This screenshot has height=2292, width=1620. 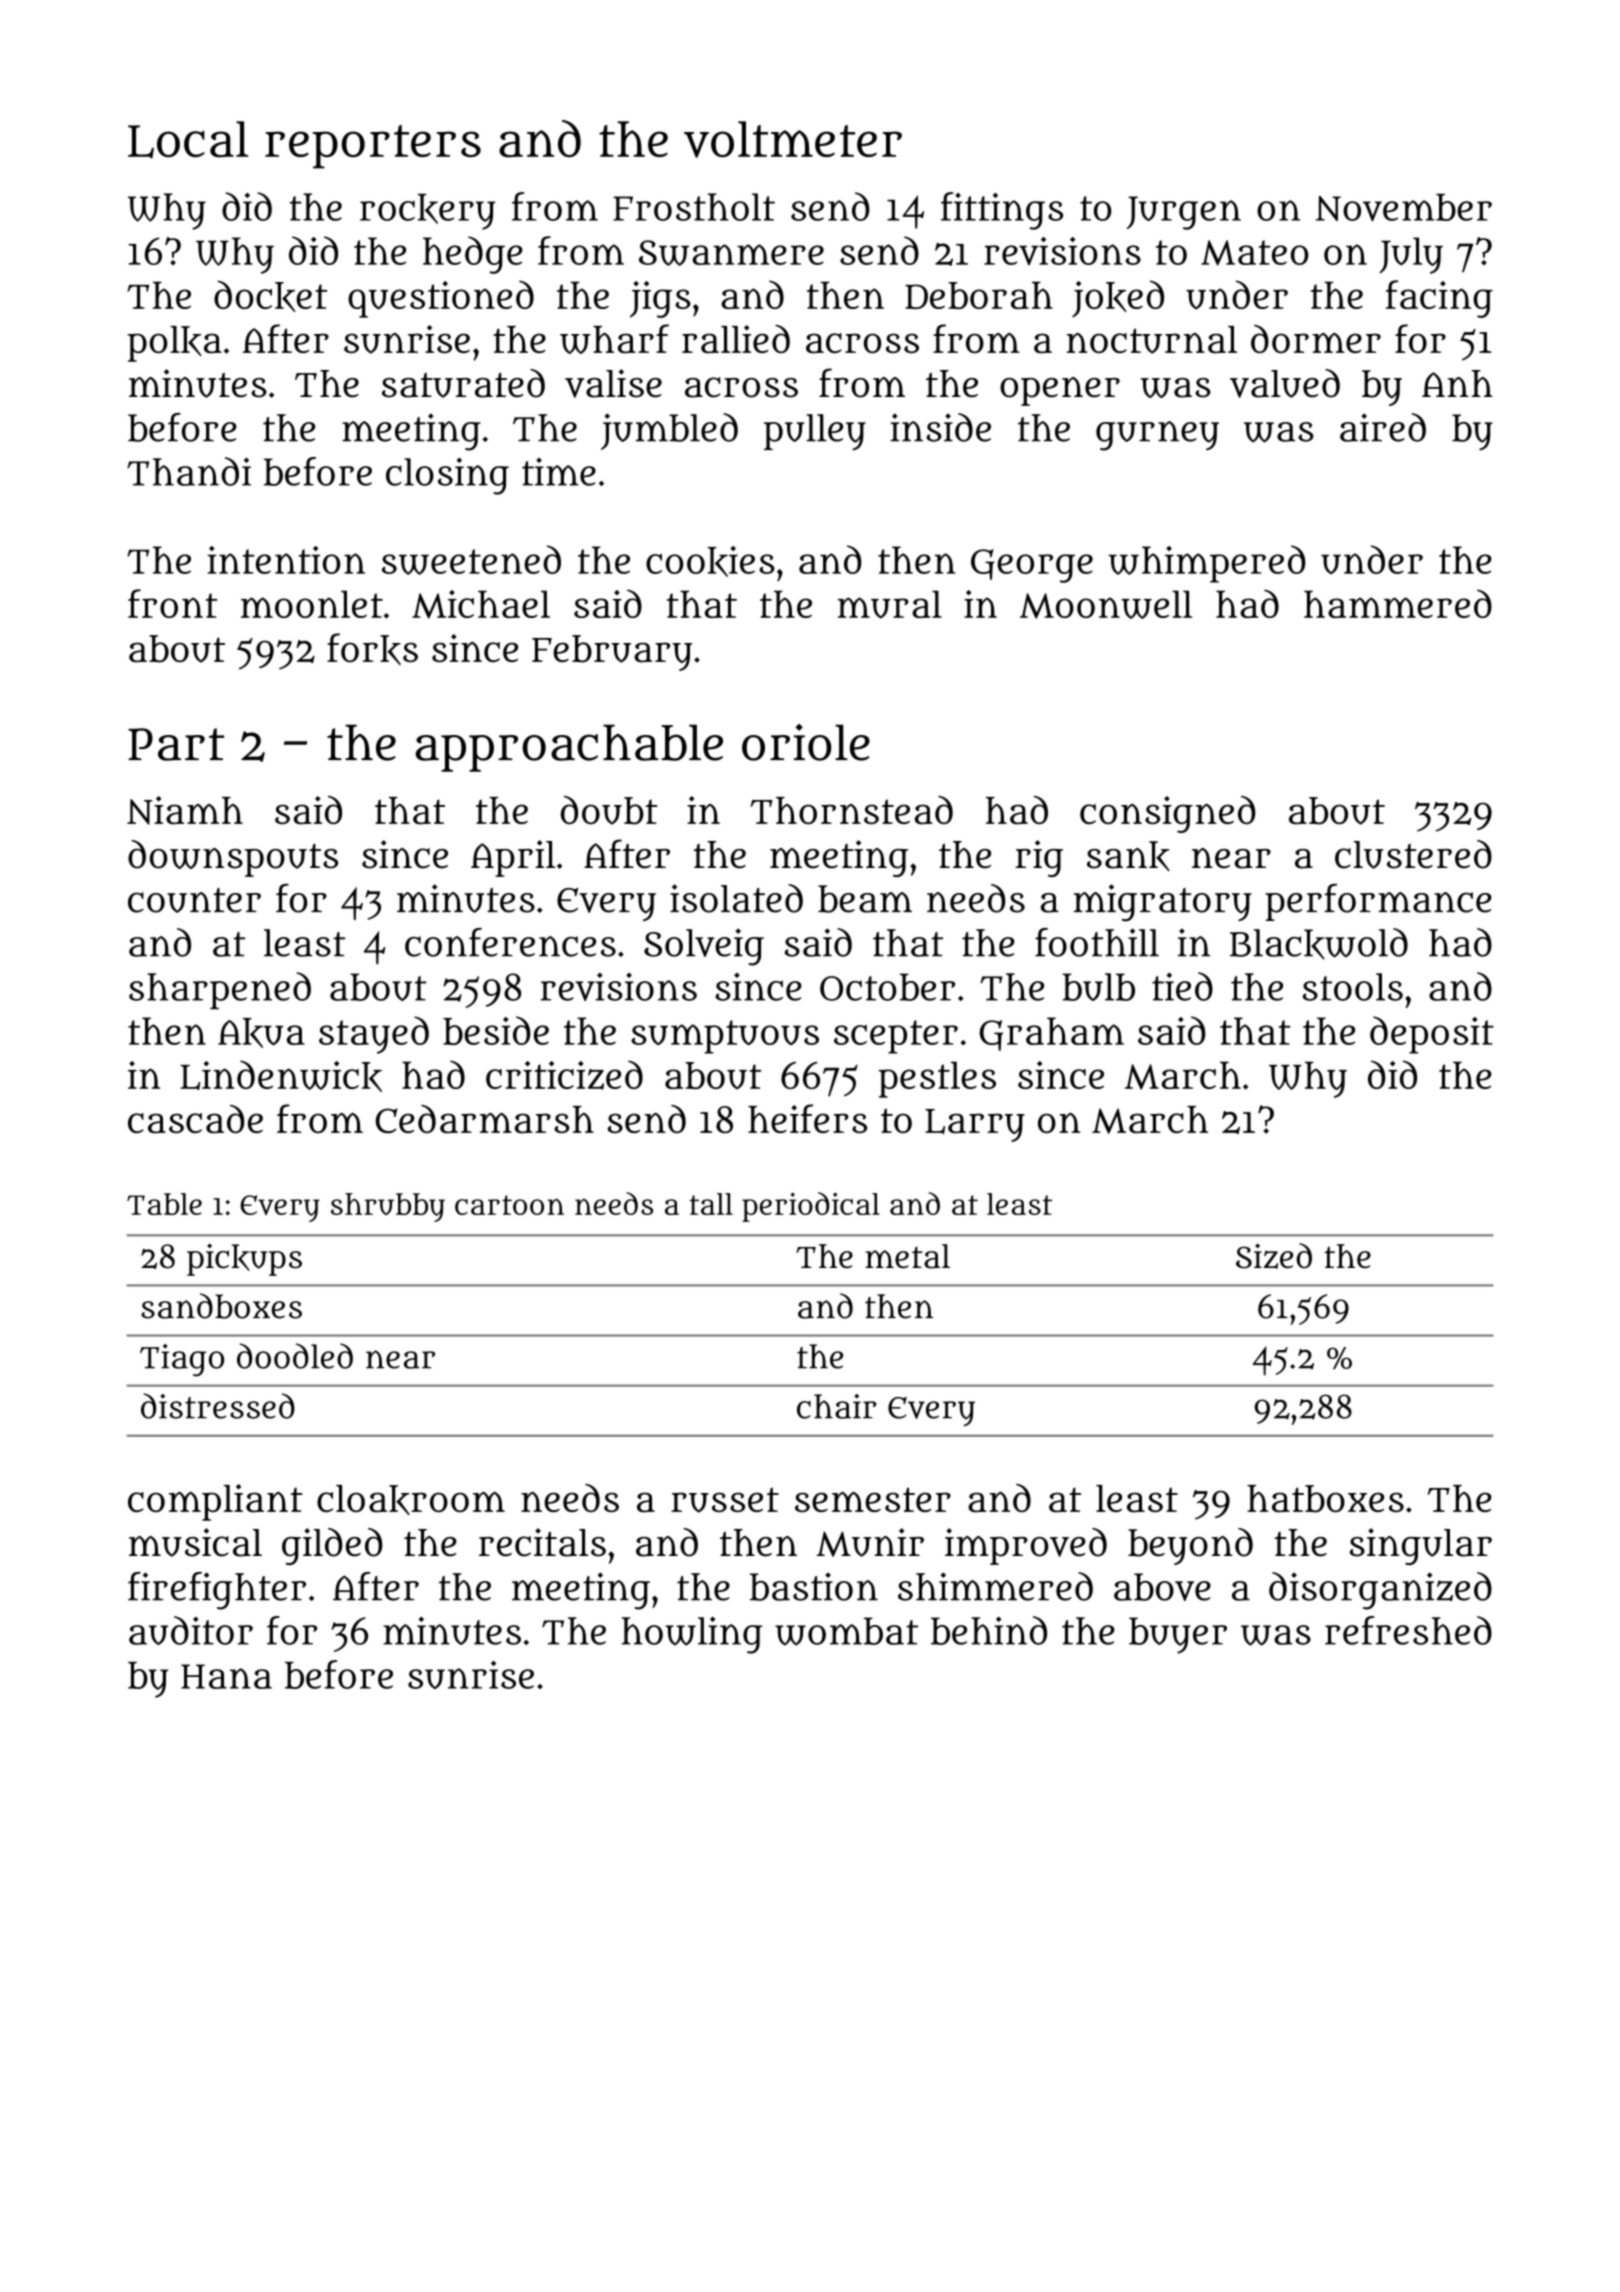 I want to click on rallied, so click(x=736, y=339).
